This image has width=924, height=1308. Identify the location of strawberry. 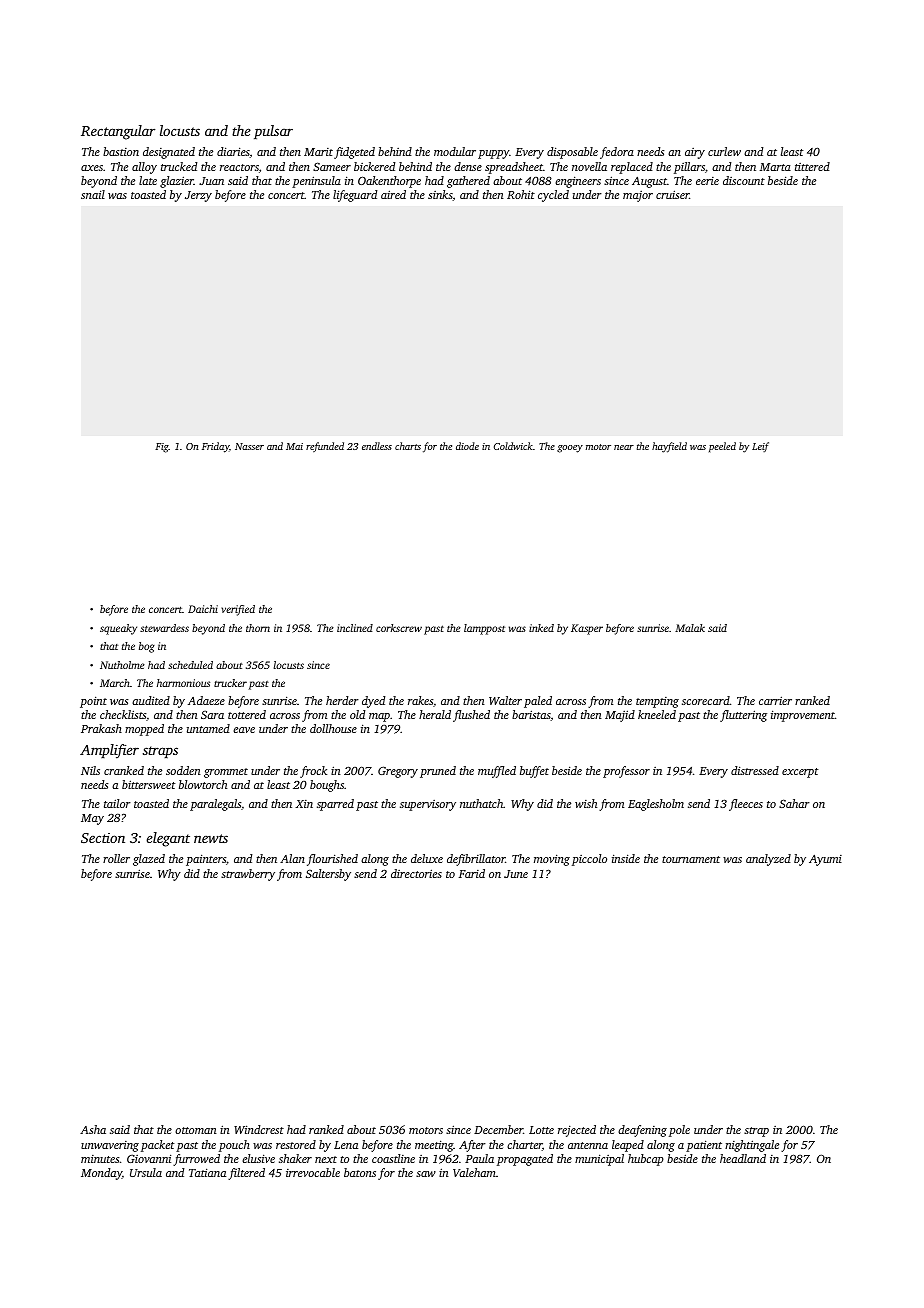
(248, 875).
